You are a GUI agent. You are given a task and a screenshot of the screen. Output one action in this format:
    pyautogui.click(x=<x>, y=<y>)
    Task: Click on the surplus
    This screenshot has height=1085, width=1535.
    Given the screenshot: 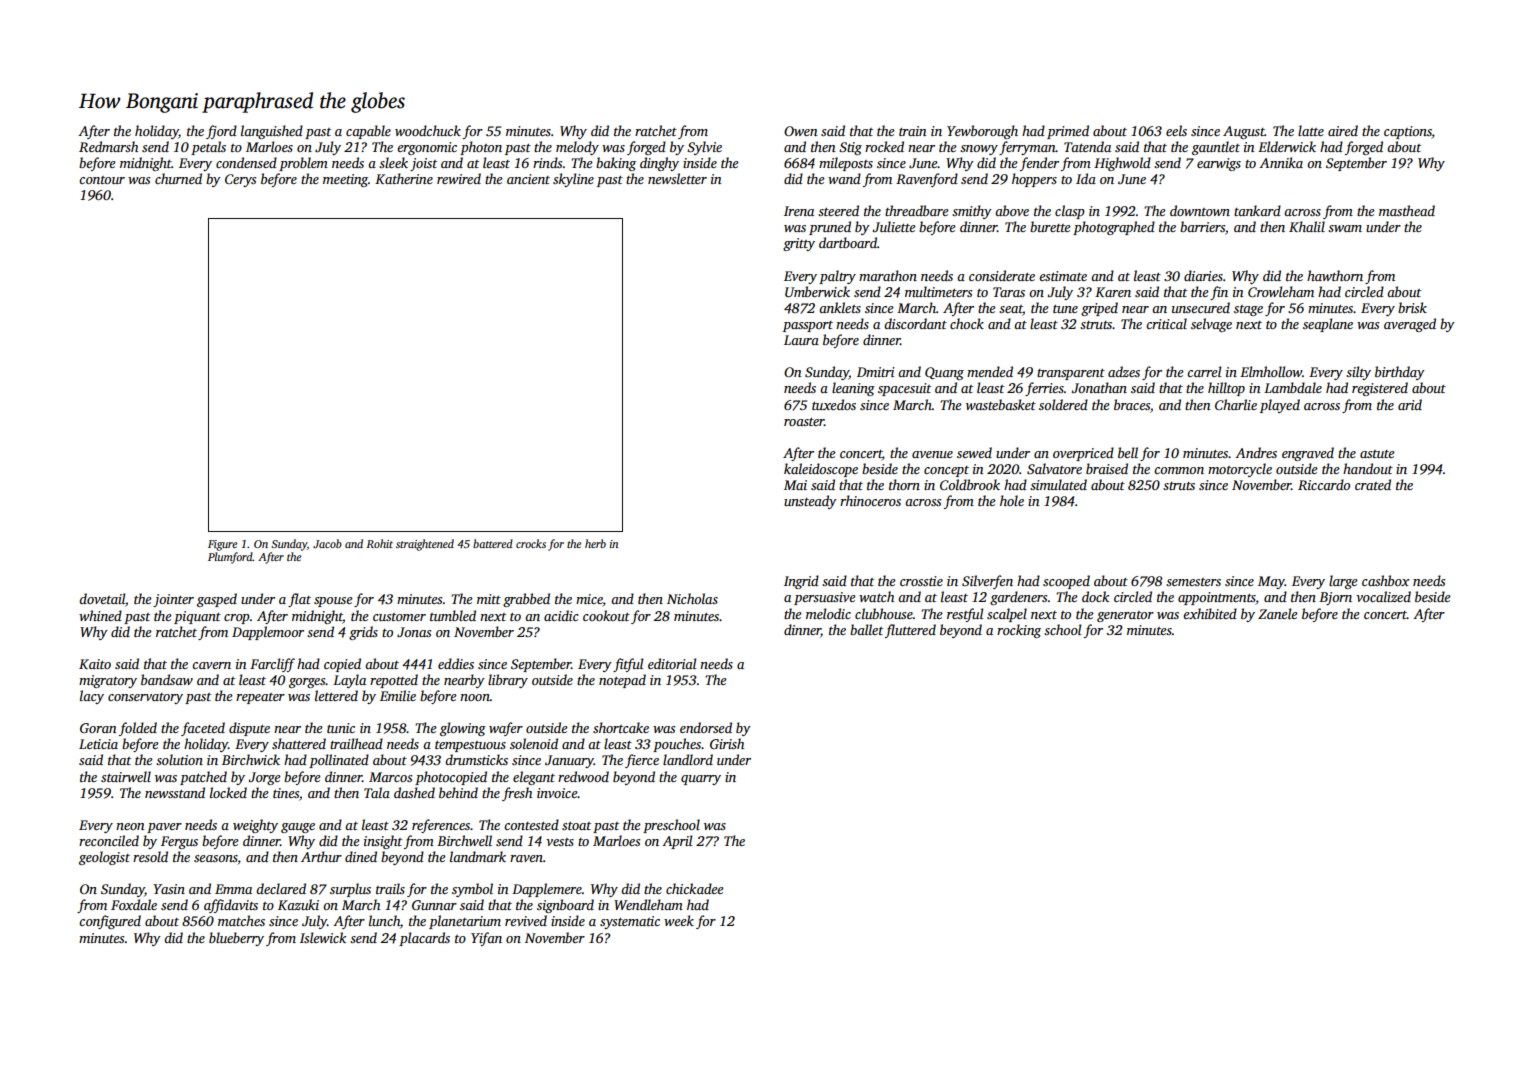 What is the action you would take?
    pyautogui.click(x=350, y=890)
